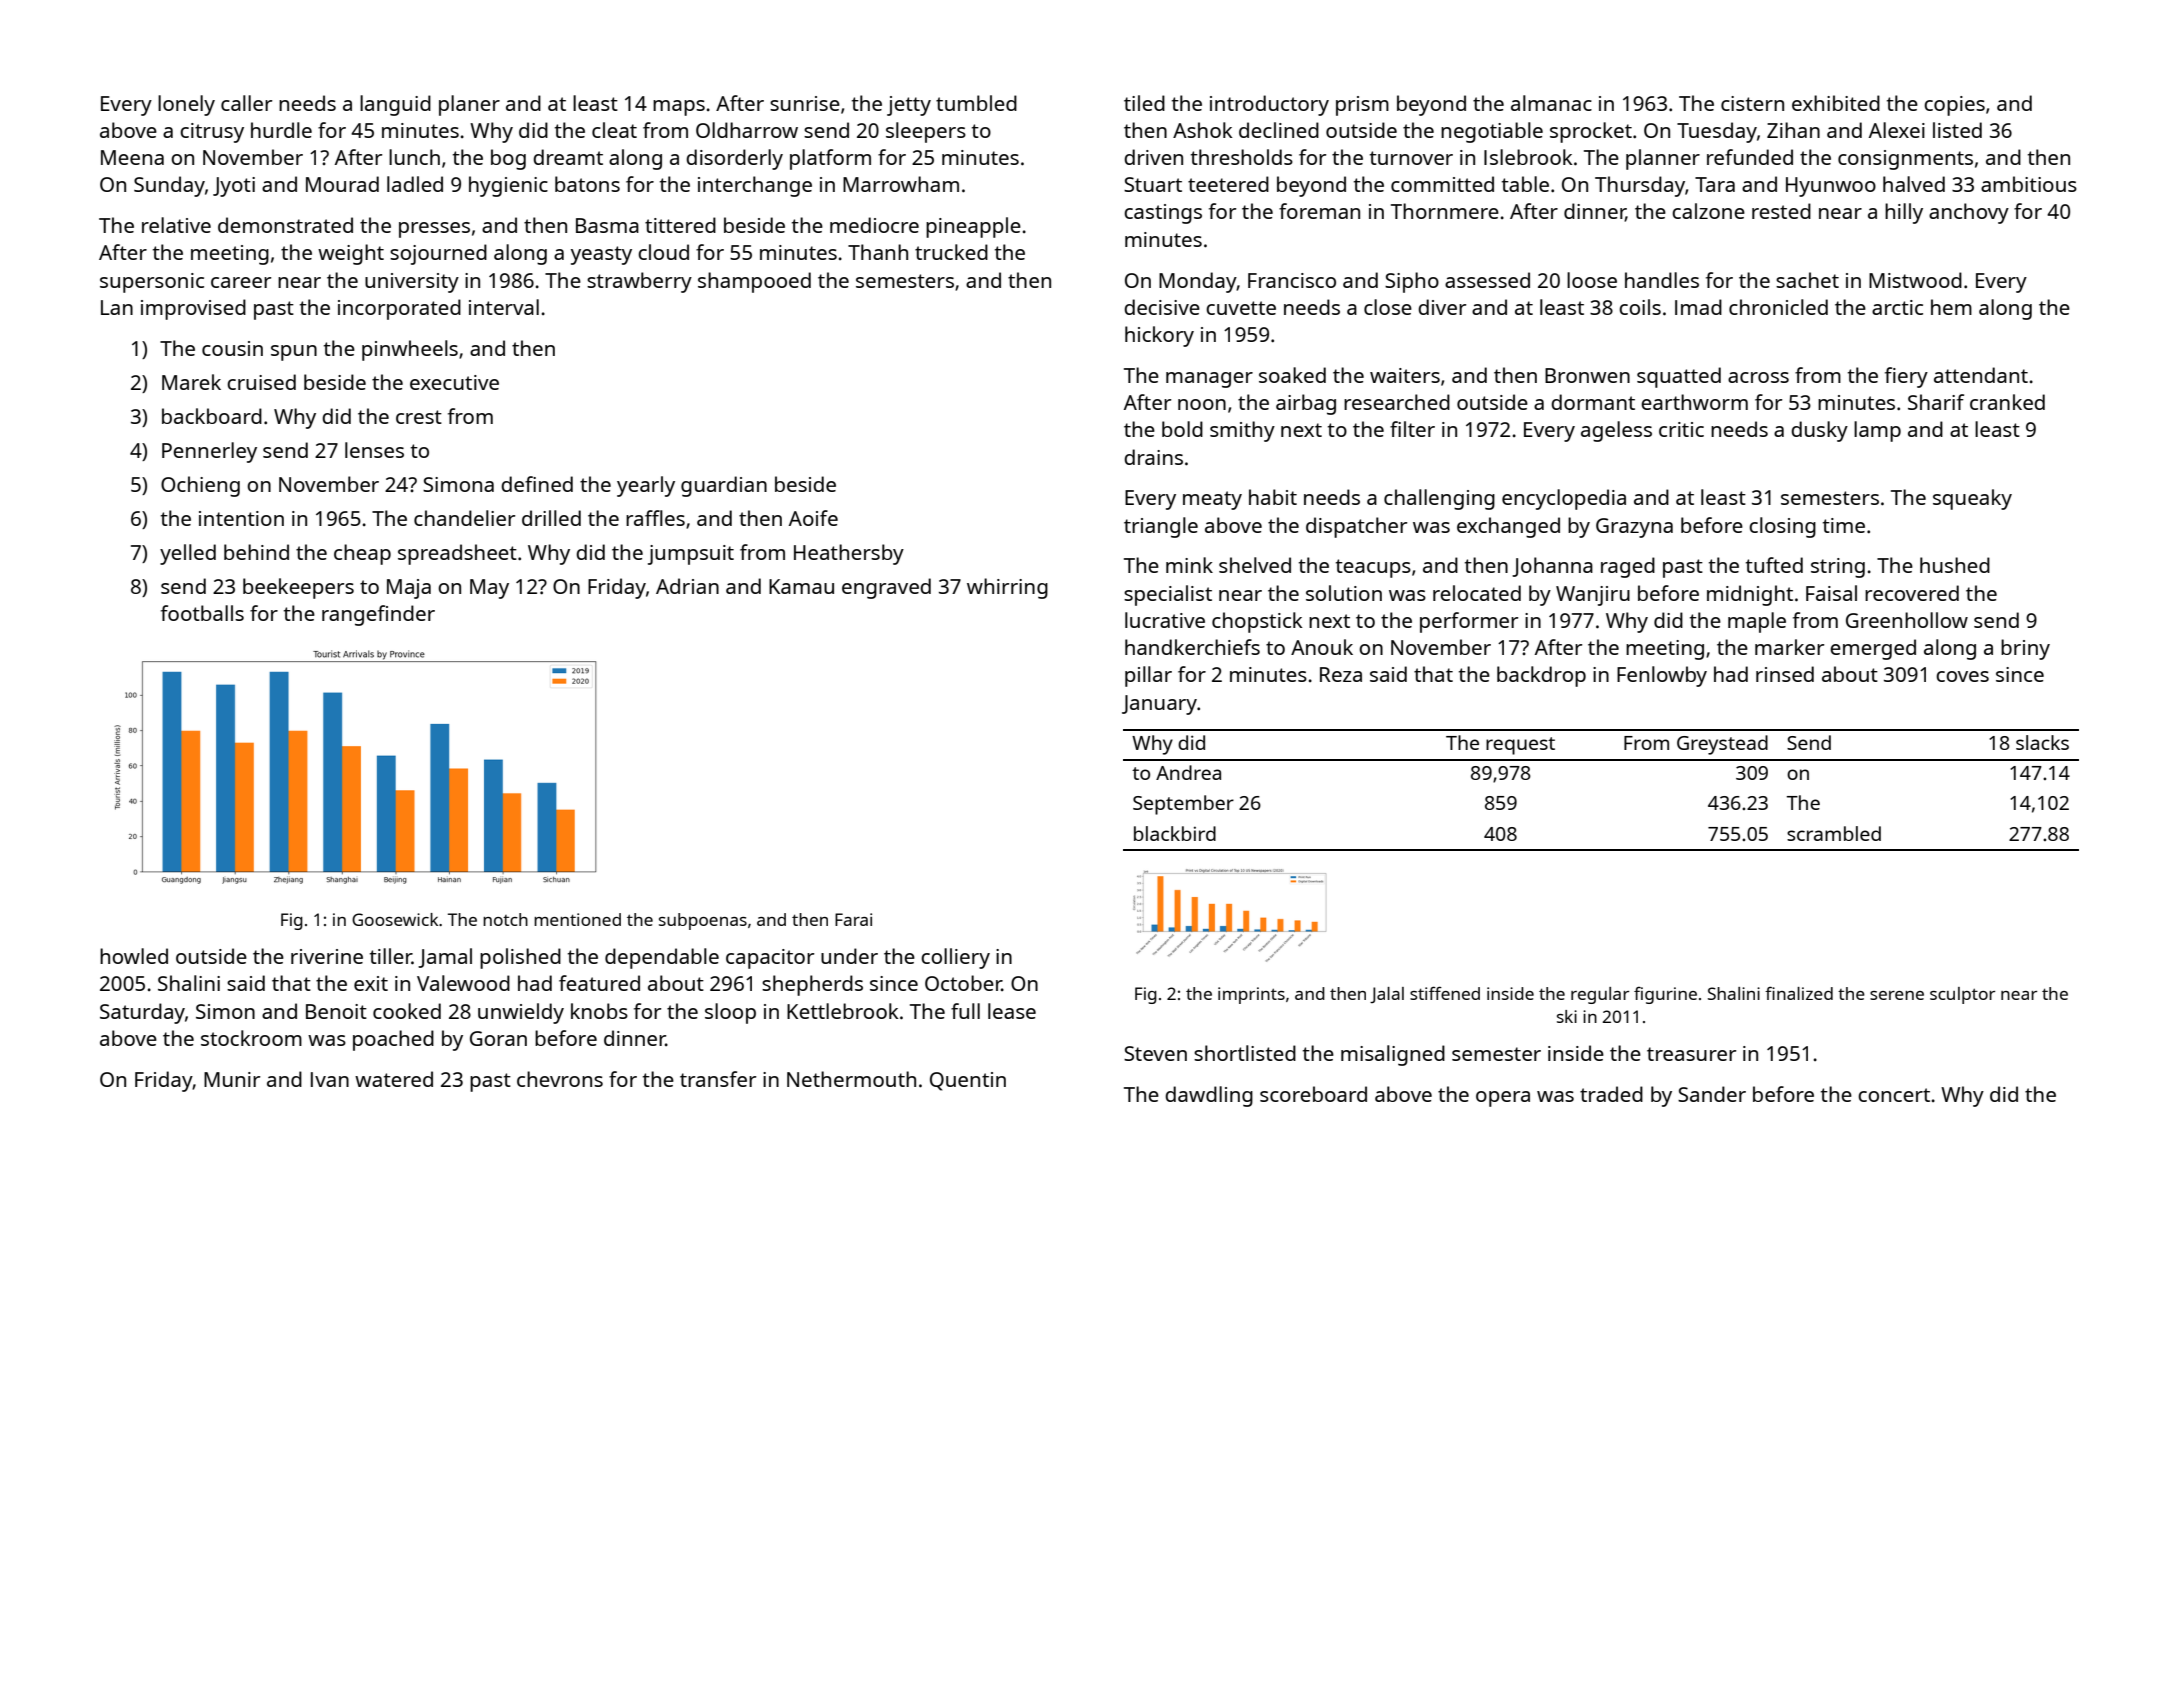  What do you see at coordinates (2042, 742) in the screenshot?
I see `slacks` at bounding box center [2042, 742].
